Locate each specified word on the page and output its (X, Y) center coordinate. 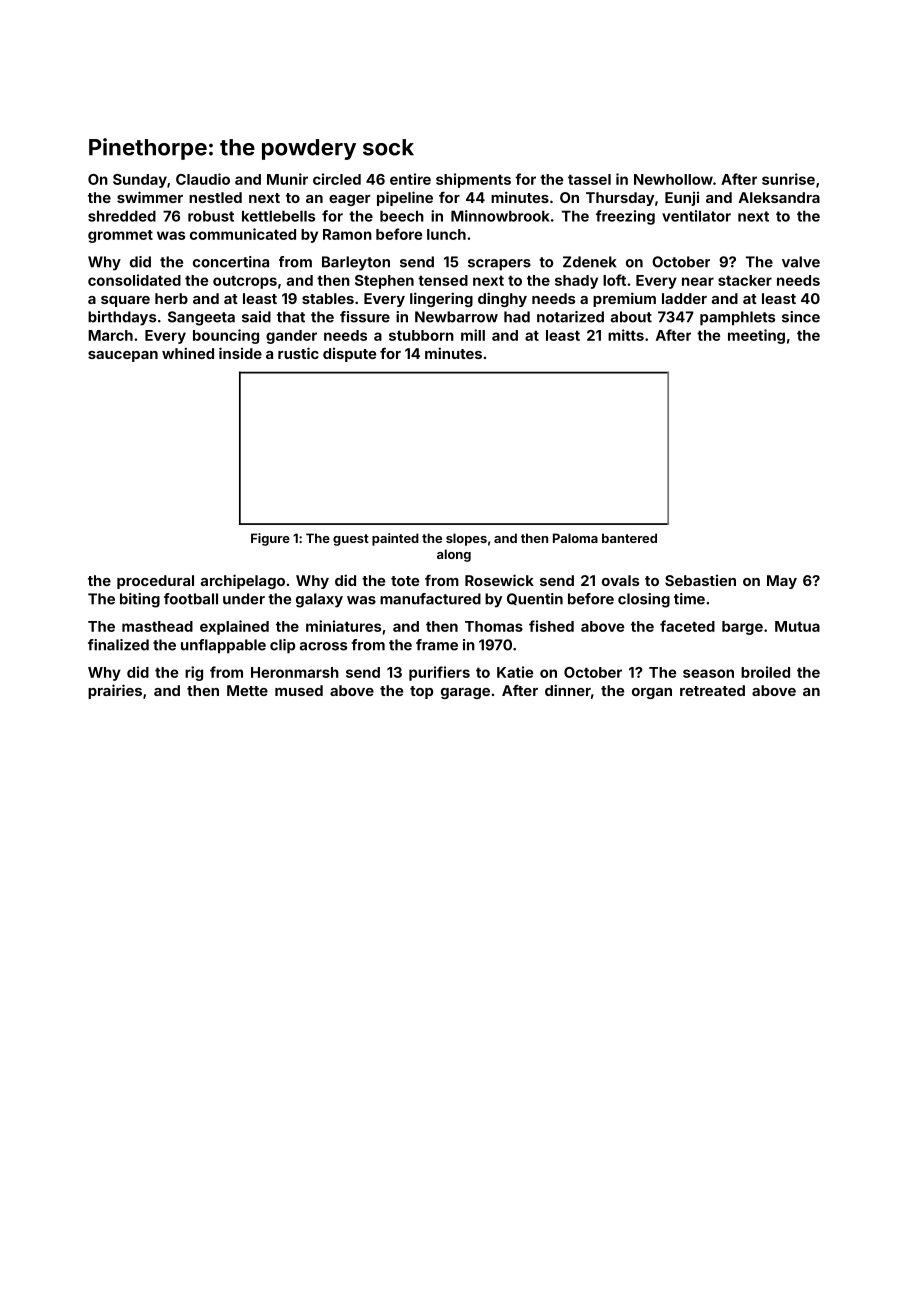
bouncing (226, 336)
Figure (270, 539)
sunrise (788, 179)
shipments (473, 180)
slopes (466, 539)
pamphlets (737, 318)
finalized (118, 645)
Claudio (203, 179)
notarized (570, 317)
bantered (629, 538)
